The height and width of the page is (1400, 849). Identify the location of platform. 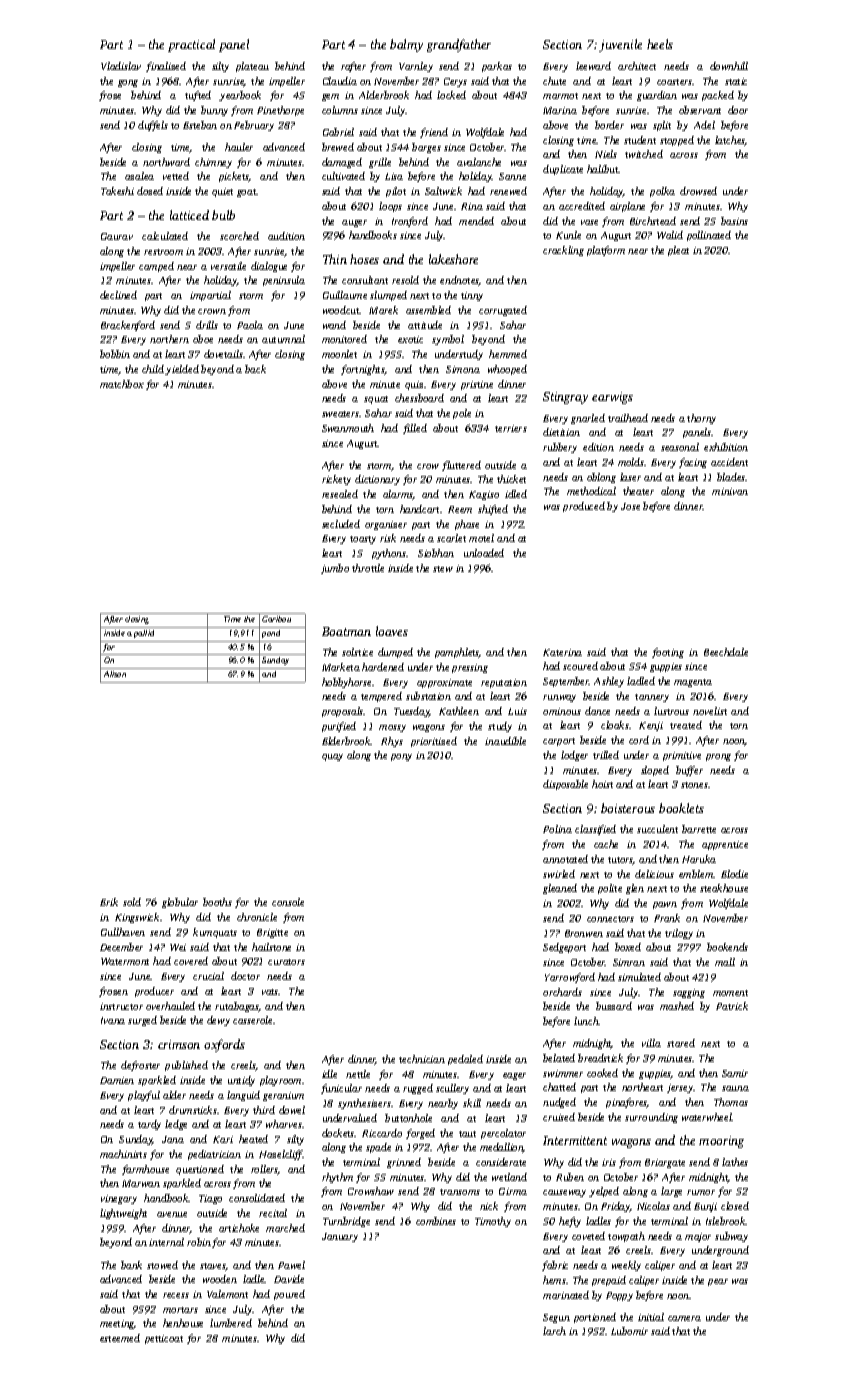
(606, 251).
